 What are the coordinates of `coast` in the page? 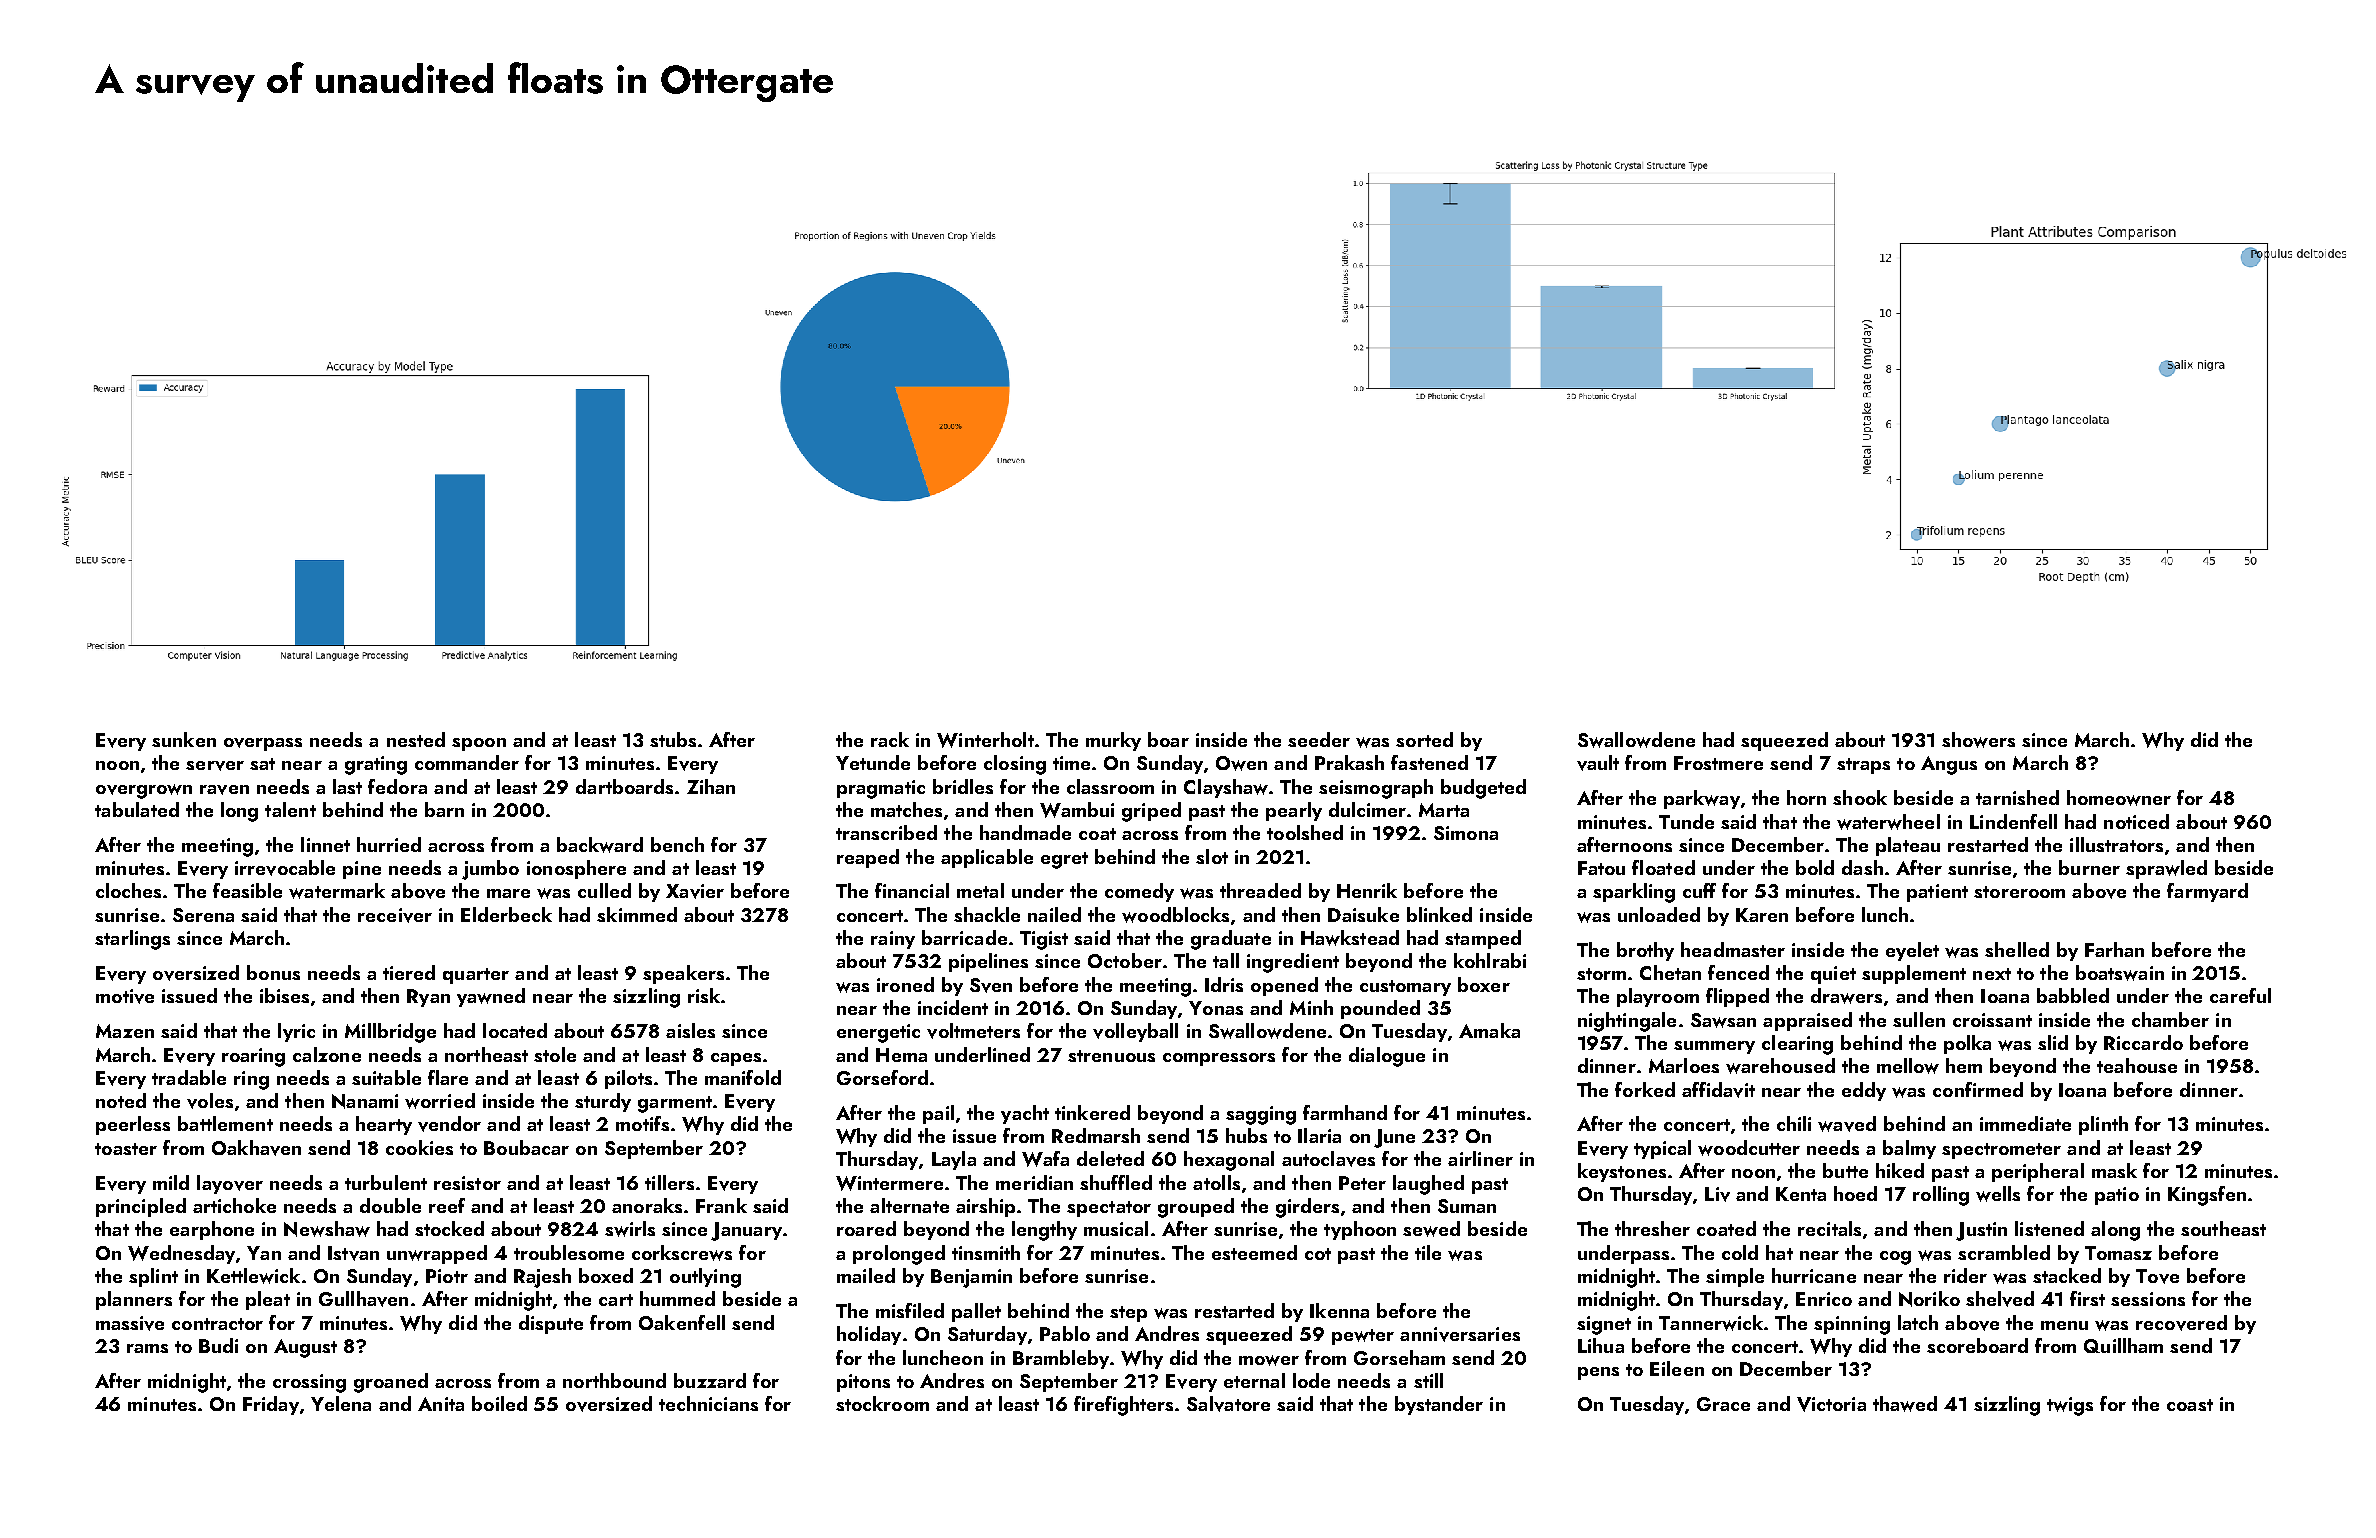 It's located at (2190, 1405).
